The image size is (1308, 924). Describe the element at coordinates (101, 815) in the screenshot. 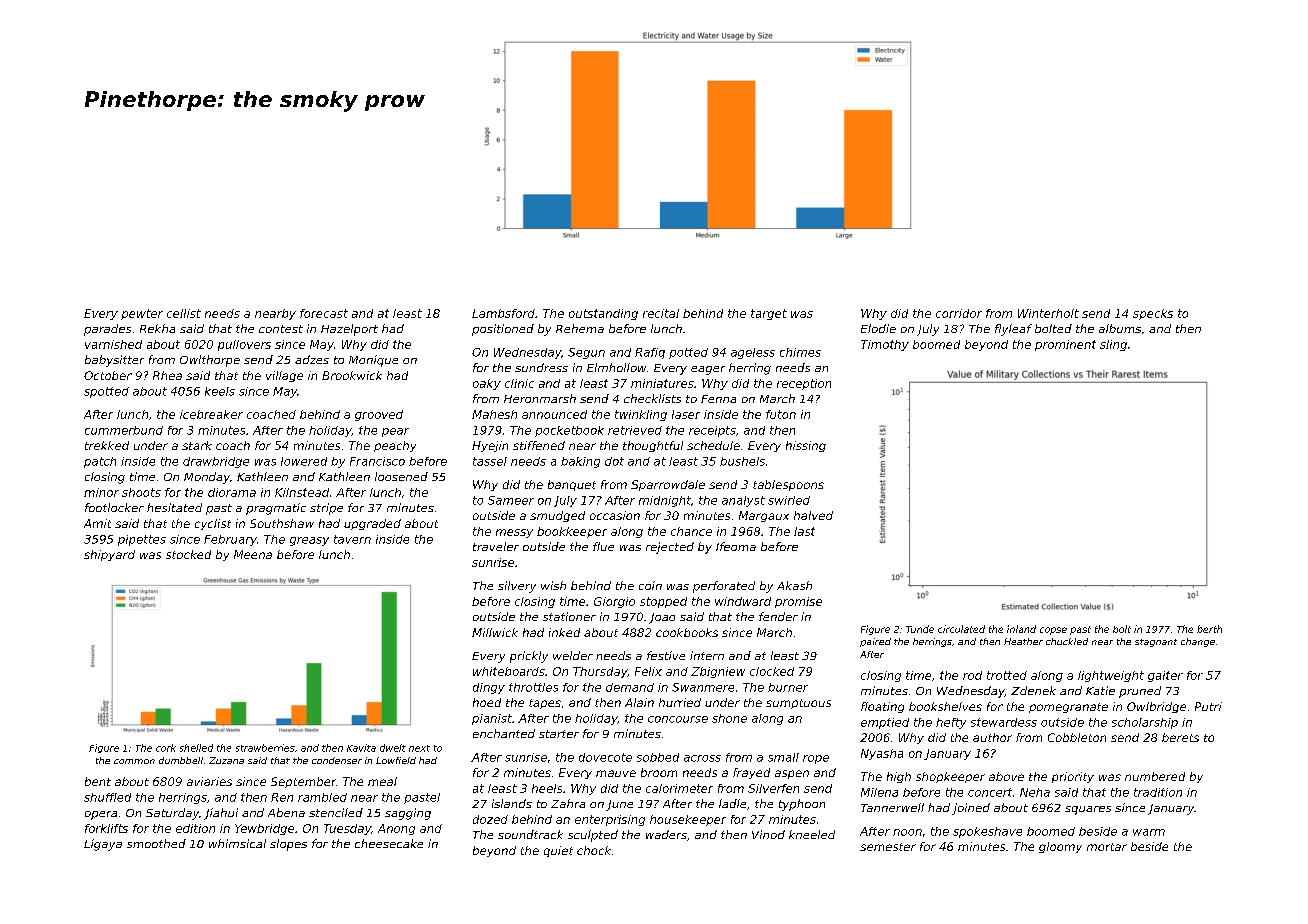

I see `opera` at that location.
